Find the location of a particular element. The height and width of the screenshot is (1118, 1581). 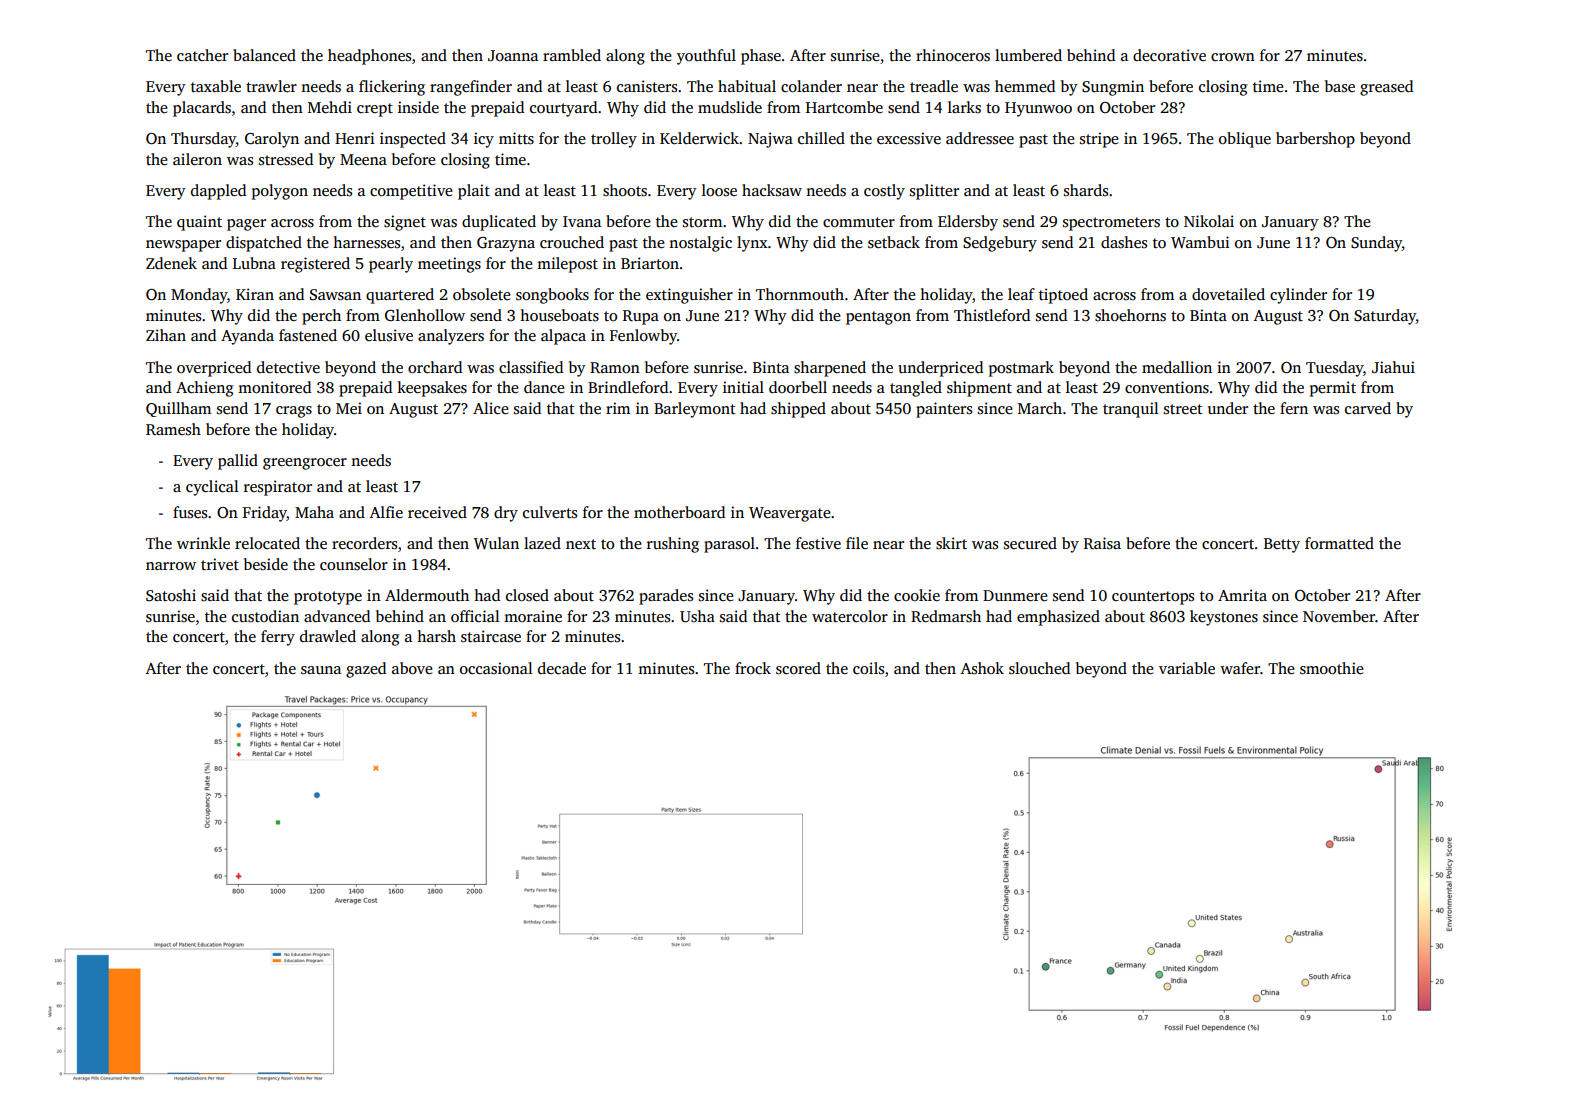

Fenlowby is located at coordinates (643, 337).
